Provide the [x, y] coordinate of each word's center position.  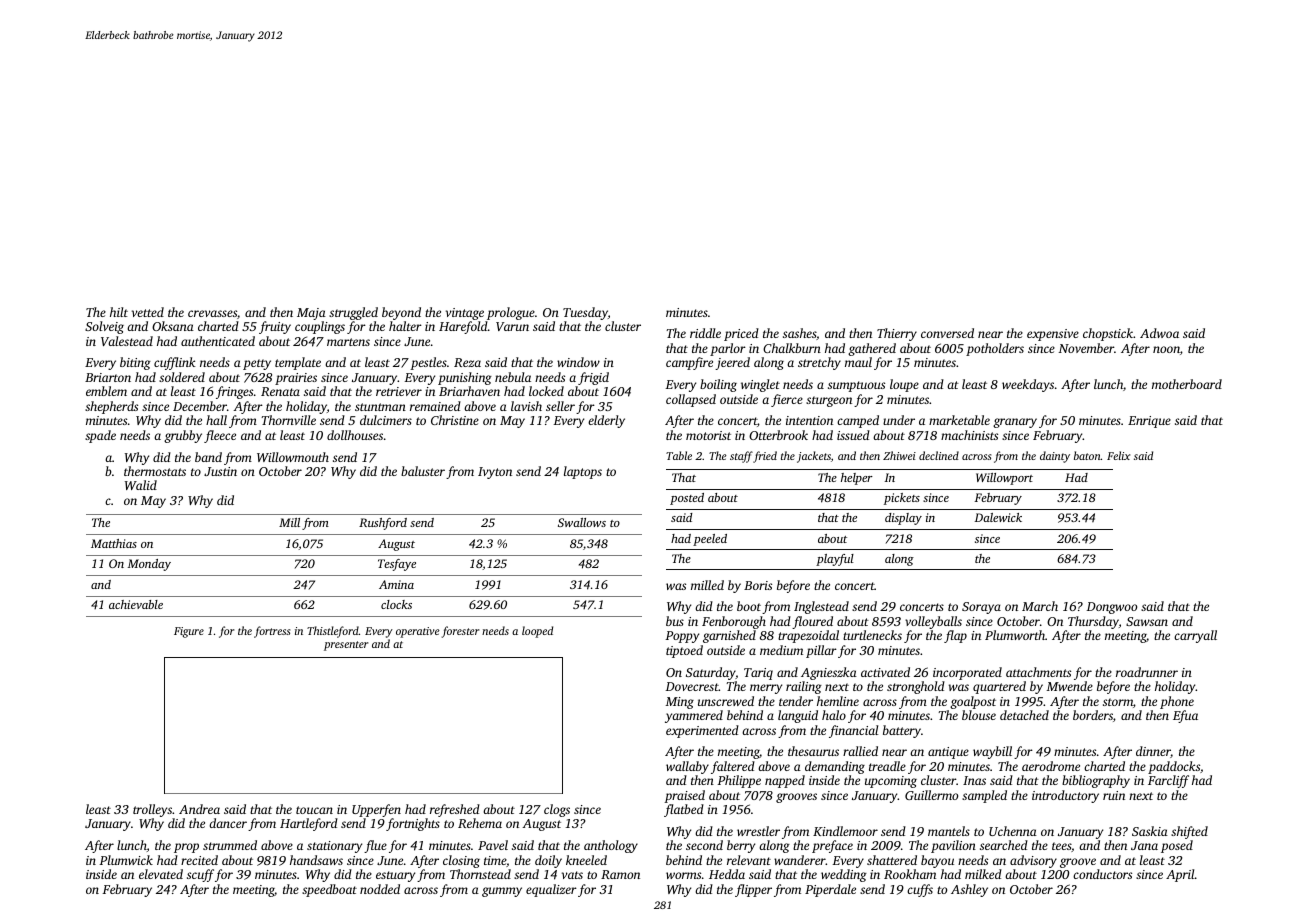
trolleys [152, 810]
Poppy [682, 637]
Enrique [1149, 422]
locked [546, 391]
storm [1118, 702]
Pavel [493, 845]
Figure [189, 632]
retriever [399, 391]
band [208, 457]
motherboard [1187, 384]
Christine [455, 420]
